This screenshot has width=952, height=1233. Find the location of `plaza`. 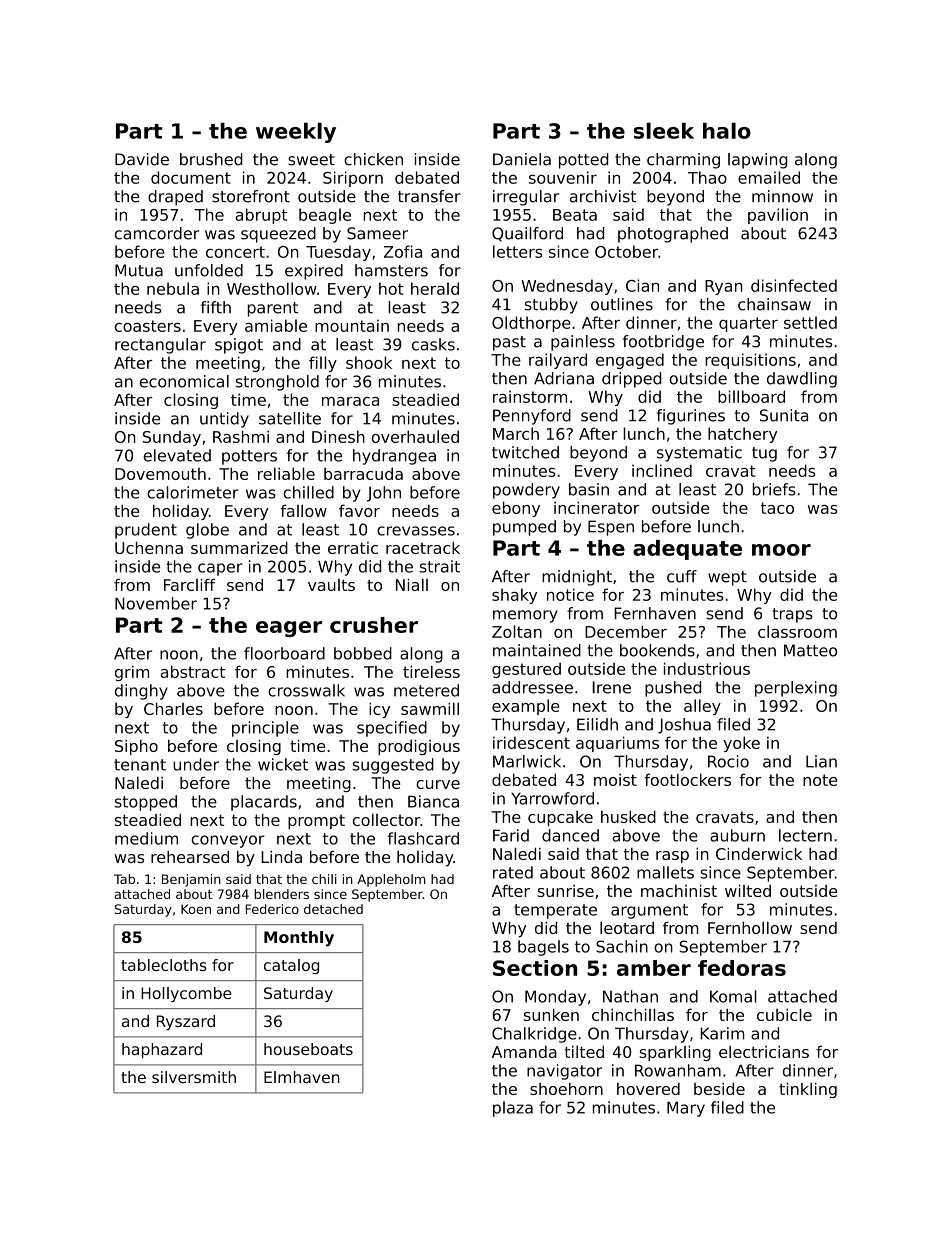

plaza is located at coordinates (513, 1109).
